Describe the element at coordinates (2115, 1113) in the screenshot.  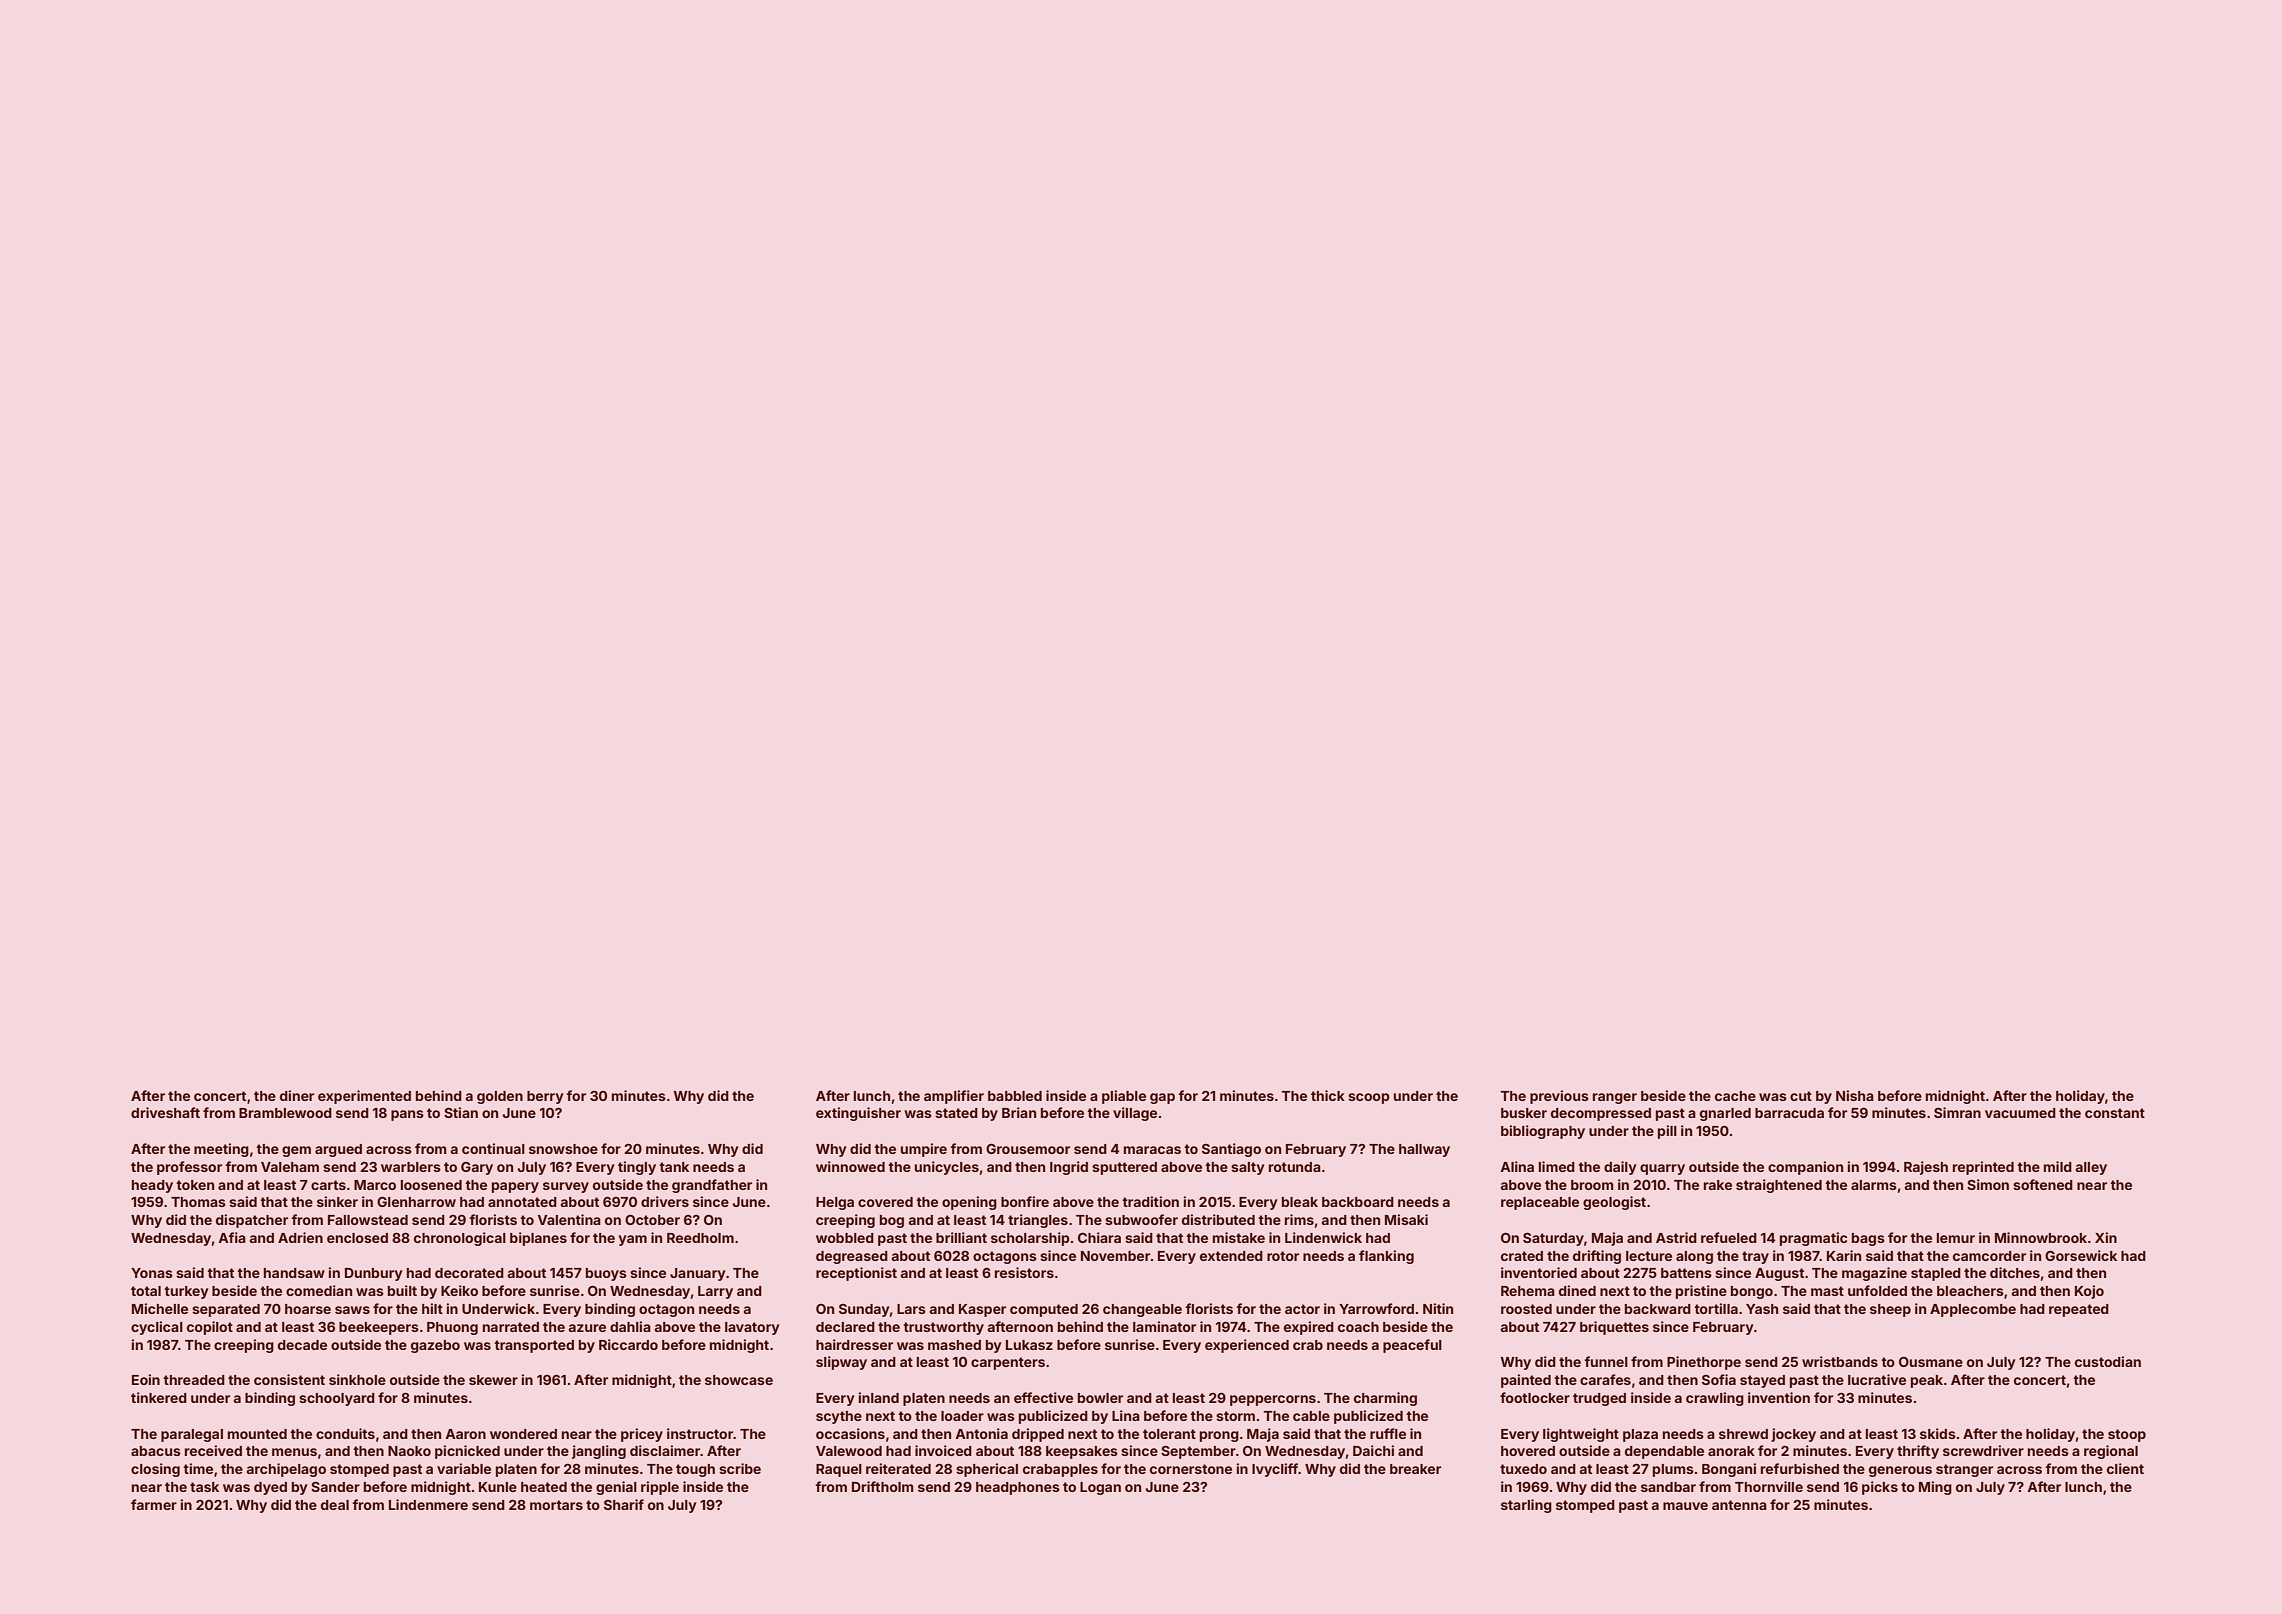
I see `constant` at that location.
